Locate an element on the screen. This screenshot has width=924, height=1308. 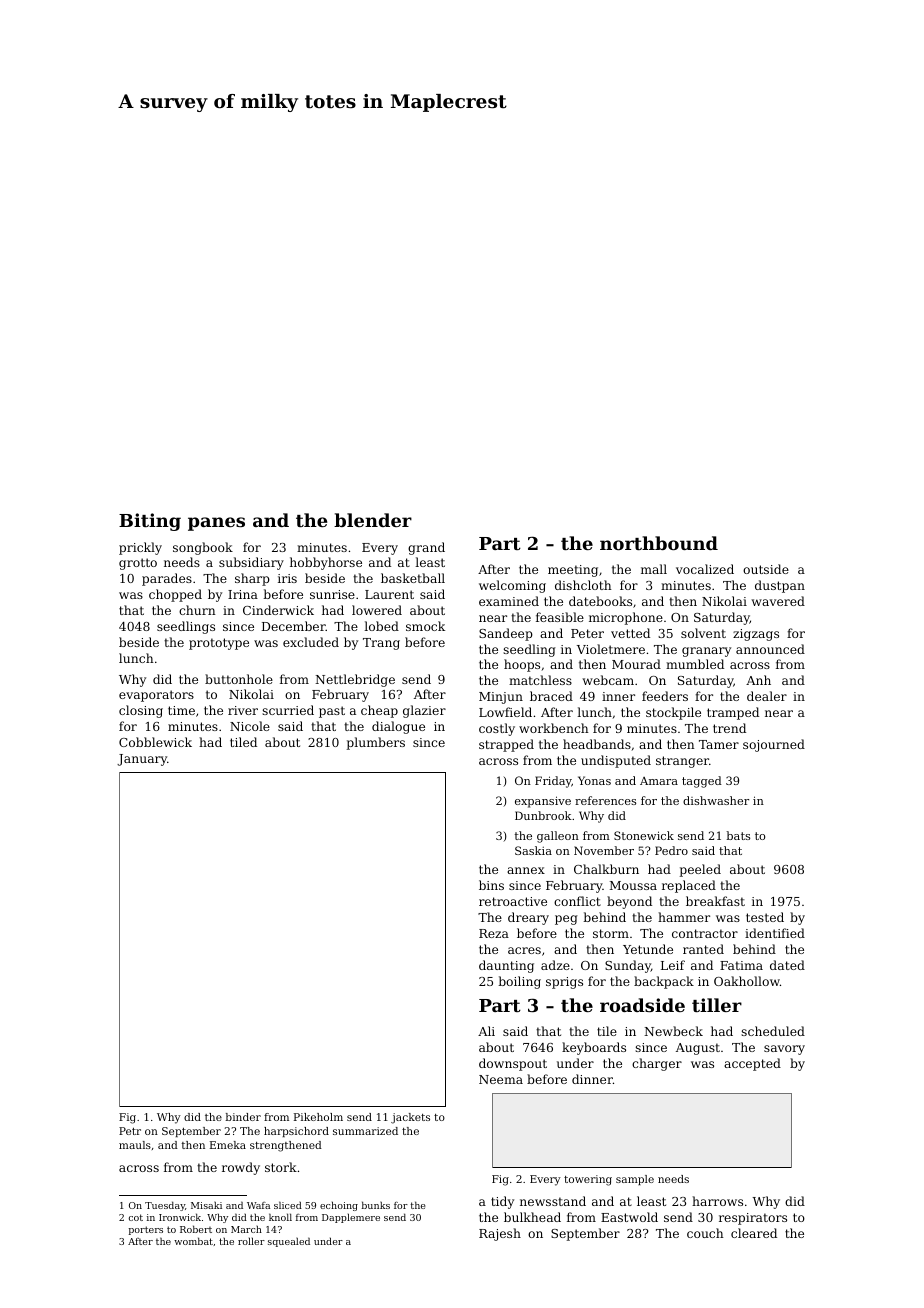
lobed is located at coordinates (381, 626).
